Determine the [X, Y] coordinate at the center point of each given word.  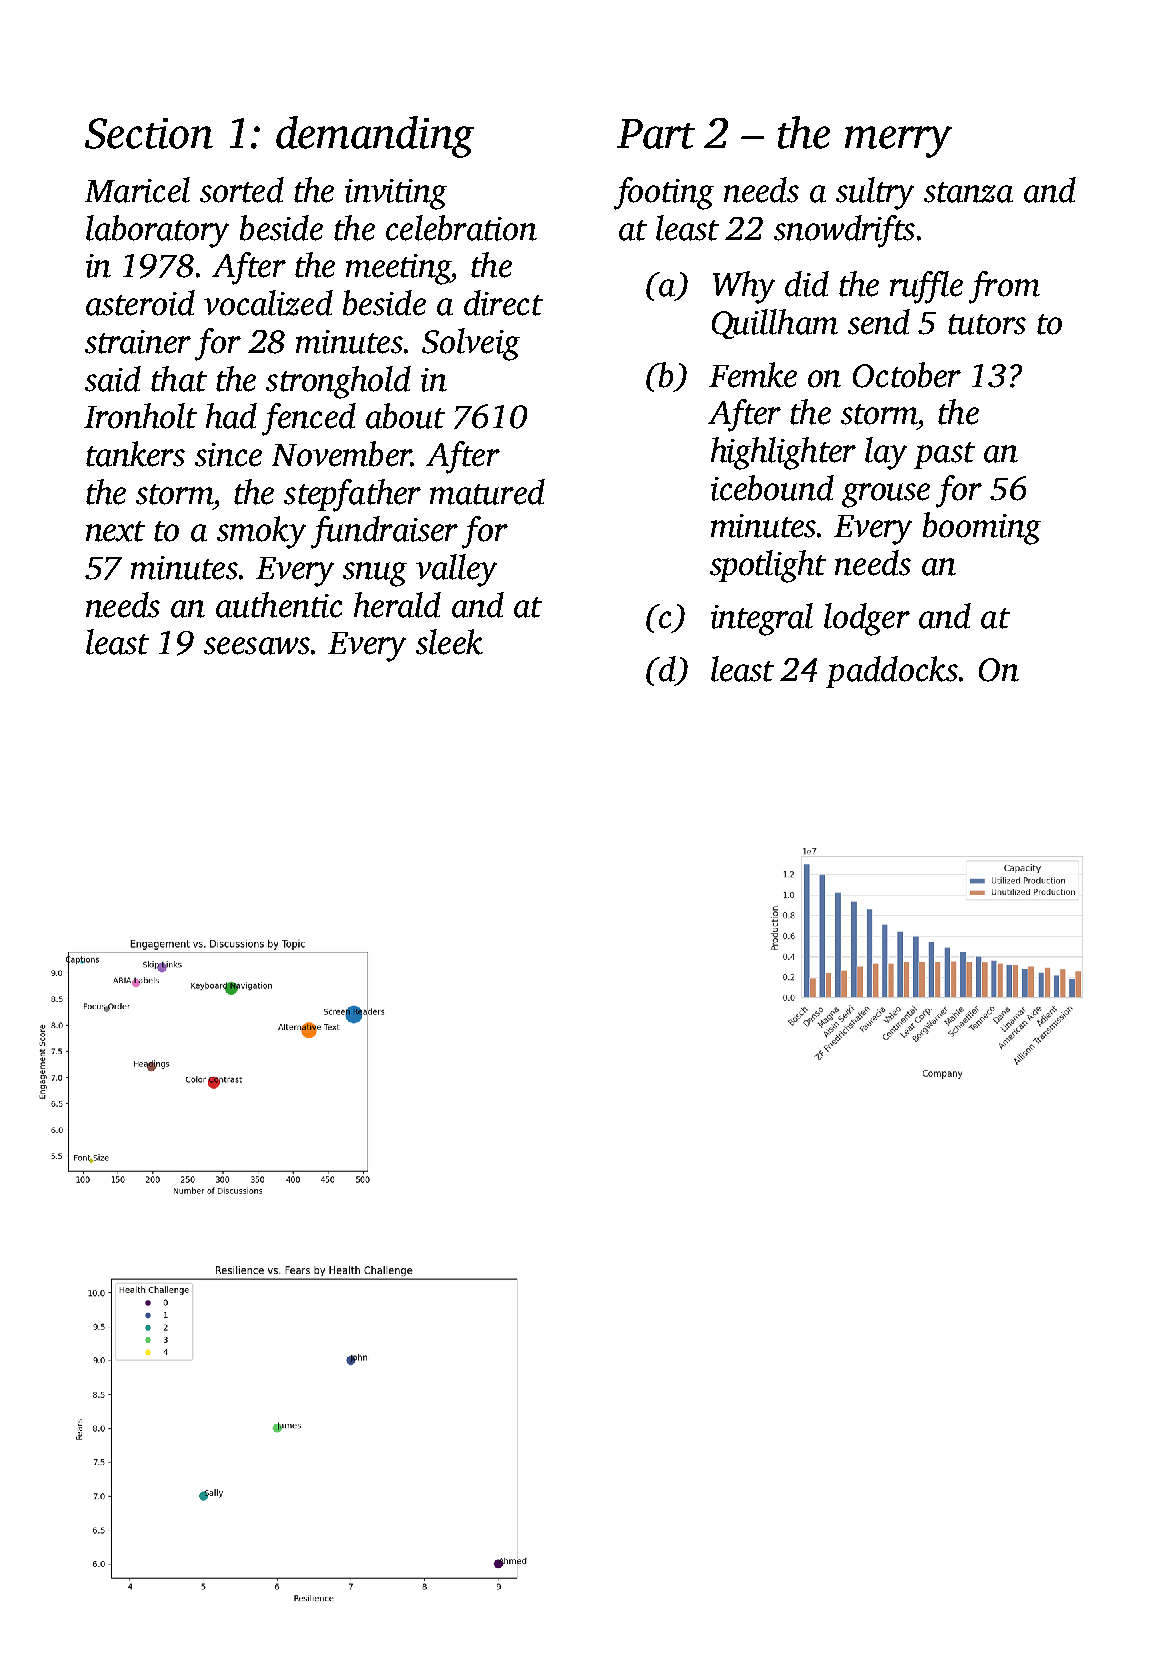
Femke [753, 375]
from [1004, 287]
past [944, 455]
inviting [396, 194]
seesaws [257, 646]
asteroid [140, 303]
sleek [449, 642]
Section [149, 133]
